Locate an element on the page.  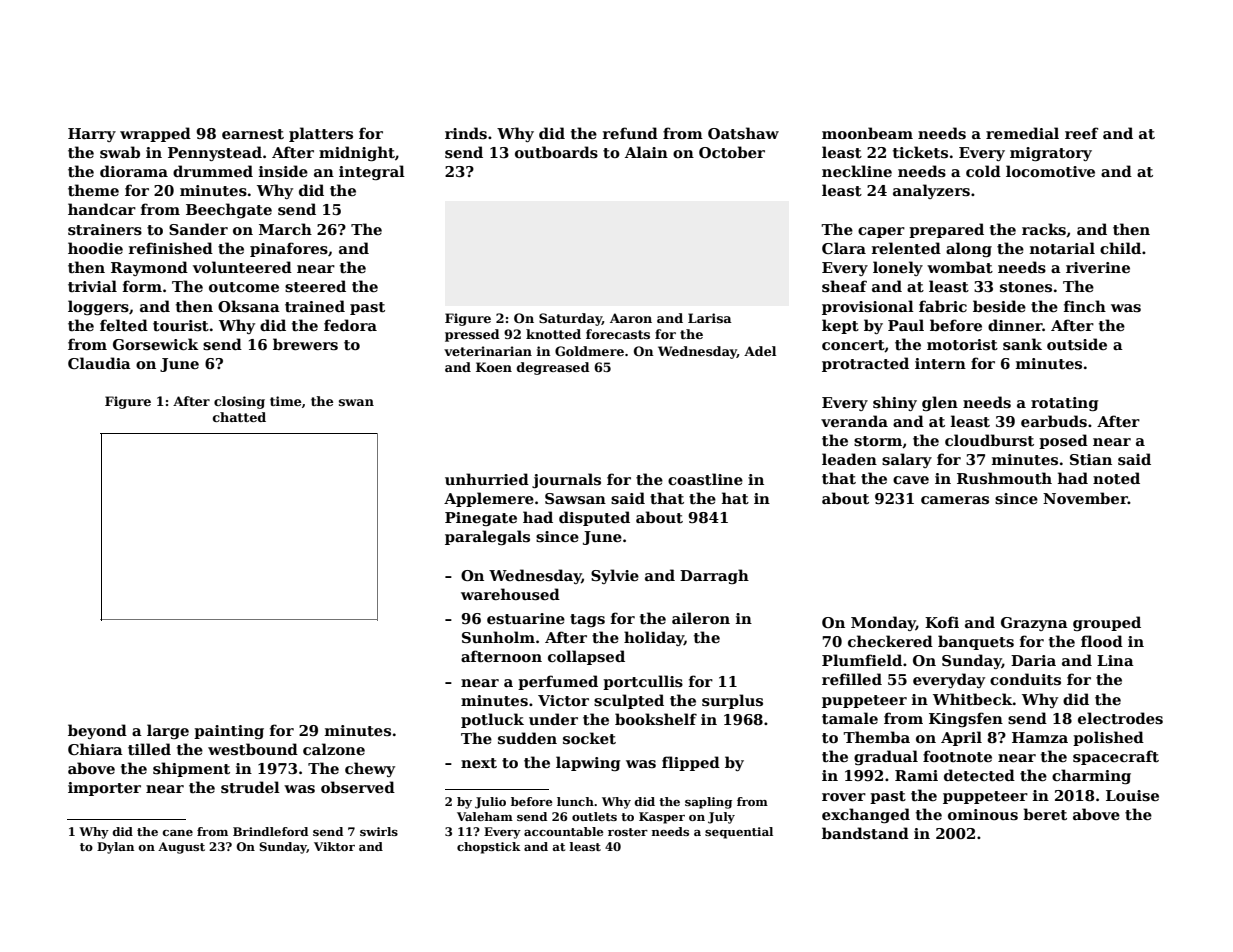
chewy is located at coordinates (370, 769).
